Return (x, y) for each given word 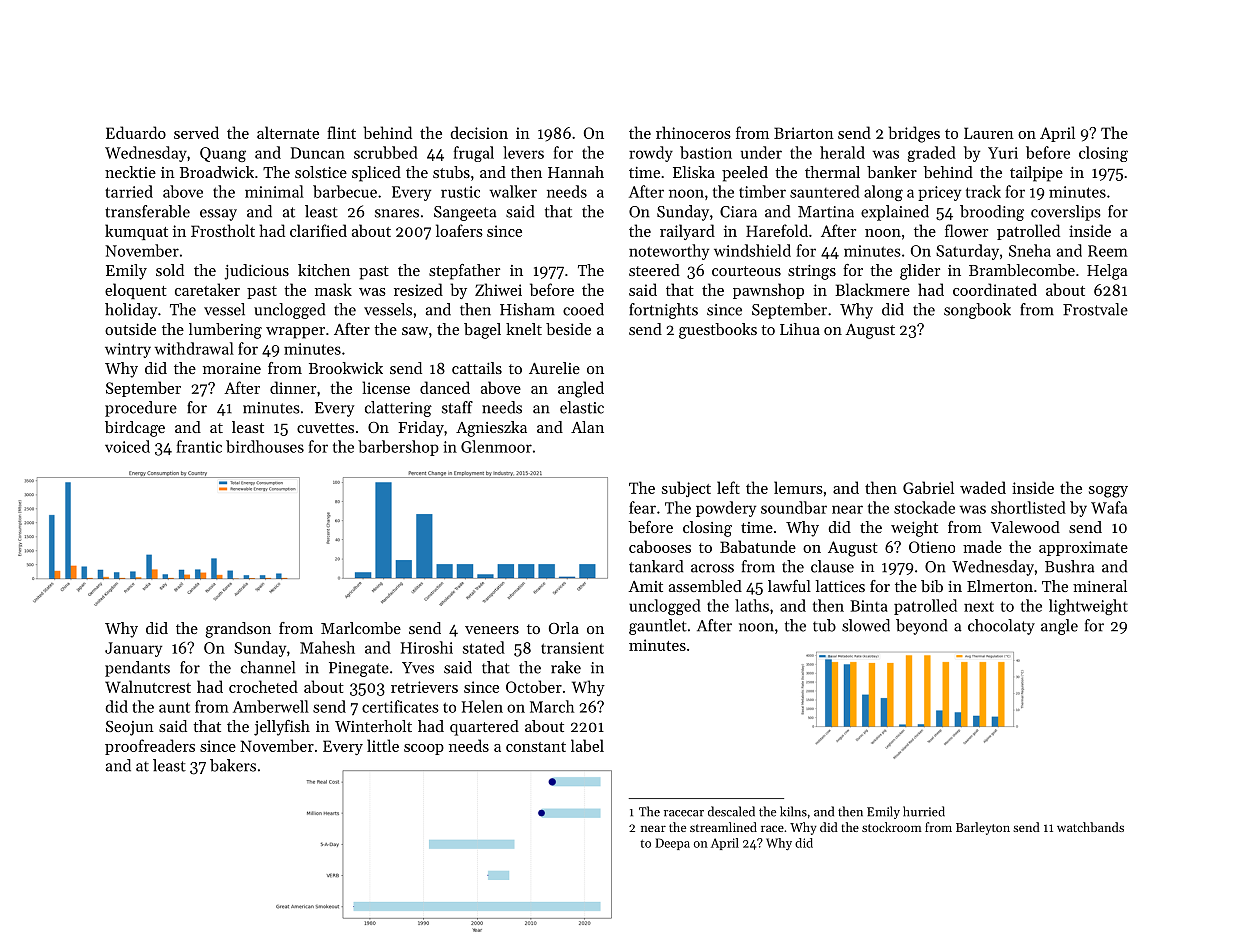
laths (752, 605)
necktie (130, 172)
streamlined (723, 827)
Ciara (738, 212)
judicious (256, 272)
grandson (238, 630)
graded (932, 154)
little (383, 745)
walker (513, 191)
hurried (924, 811)
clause (832, 566)
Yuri (1003, 153)
